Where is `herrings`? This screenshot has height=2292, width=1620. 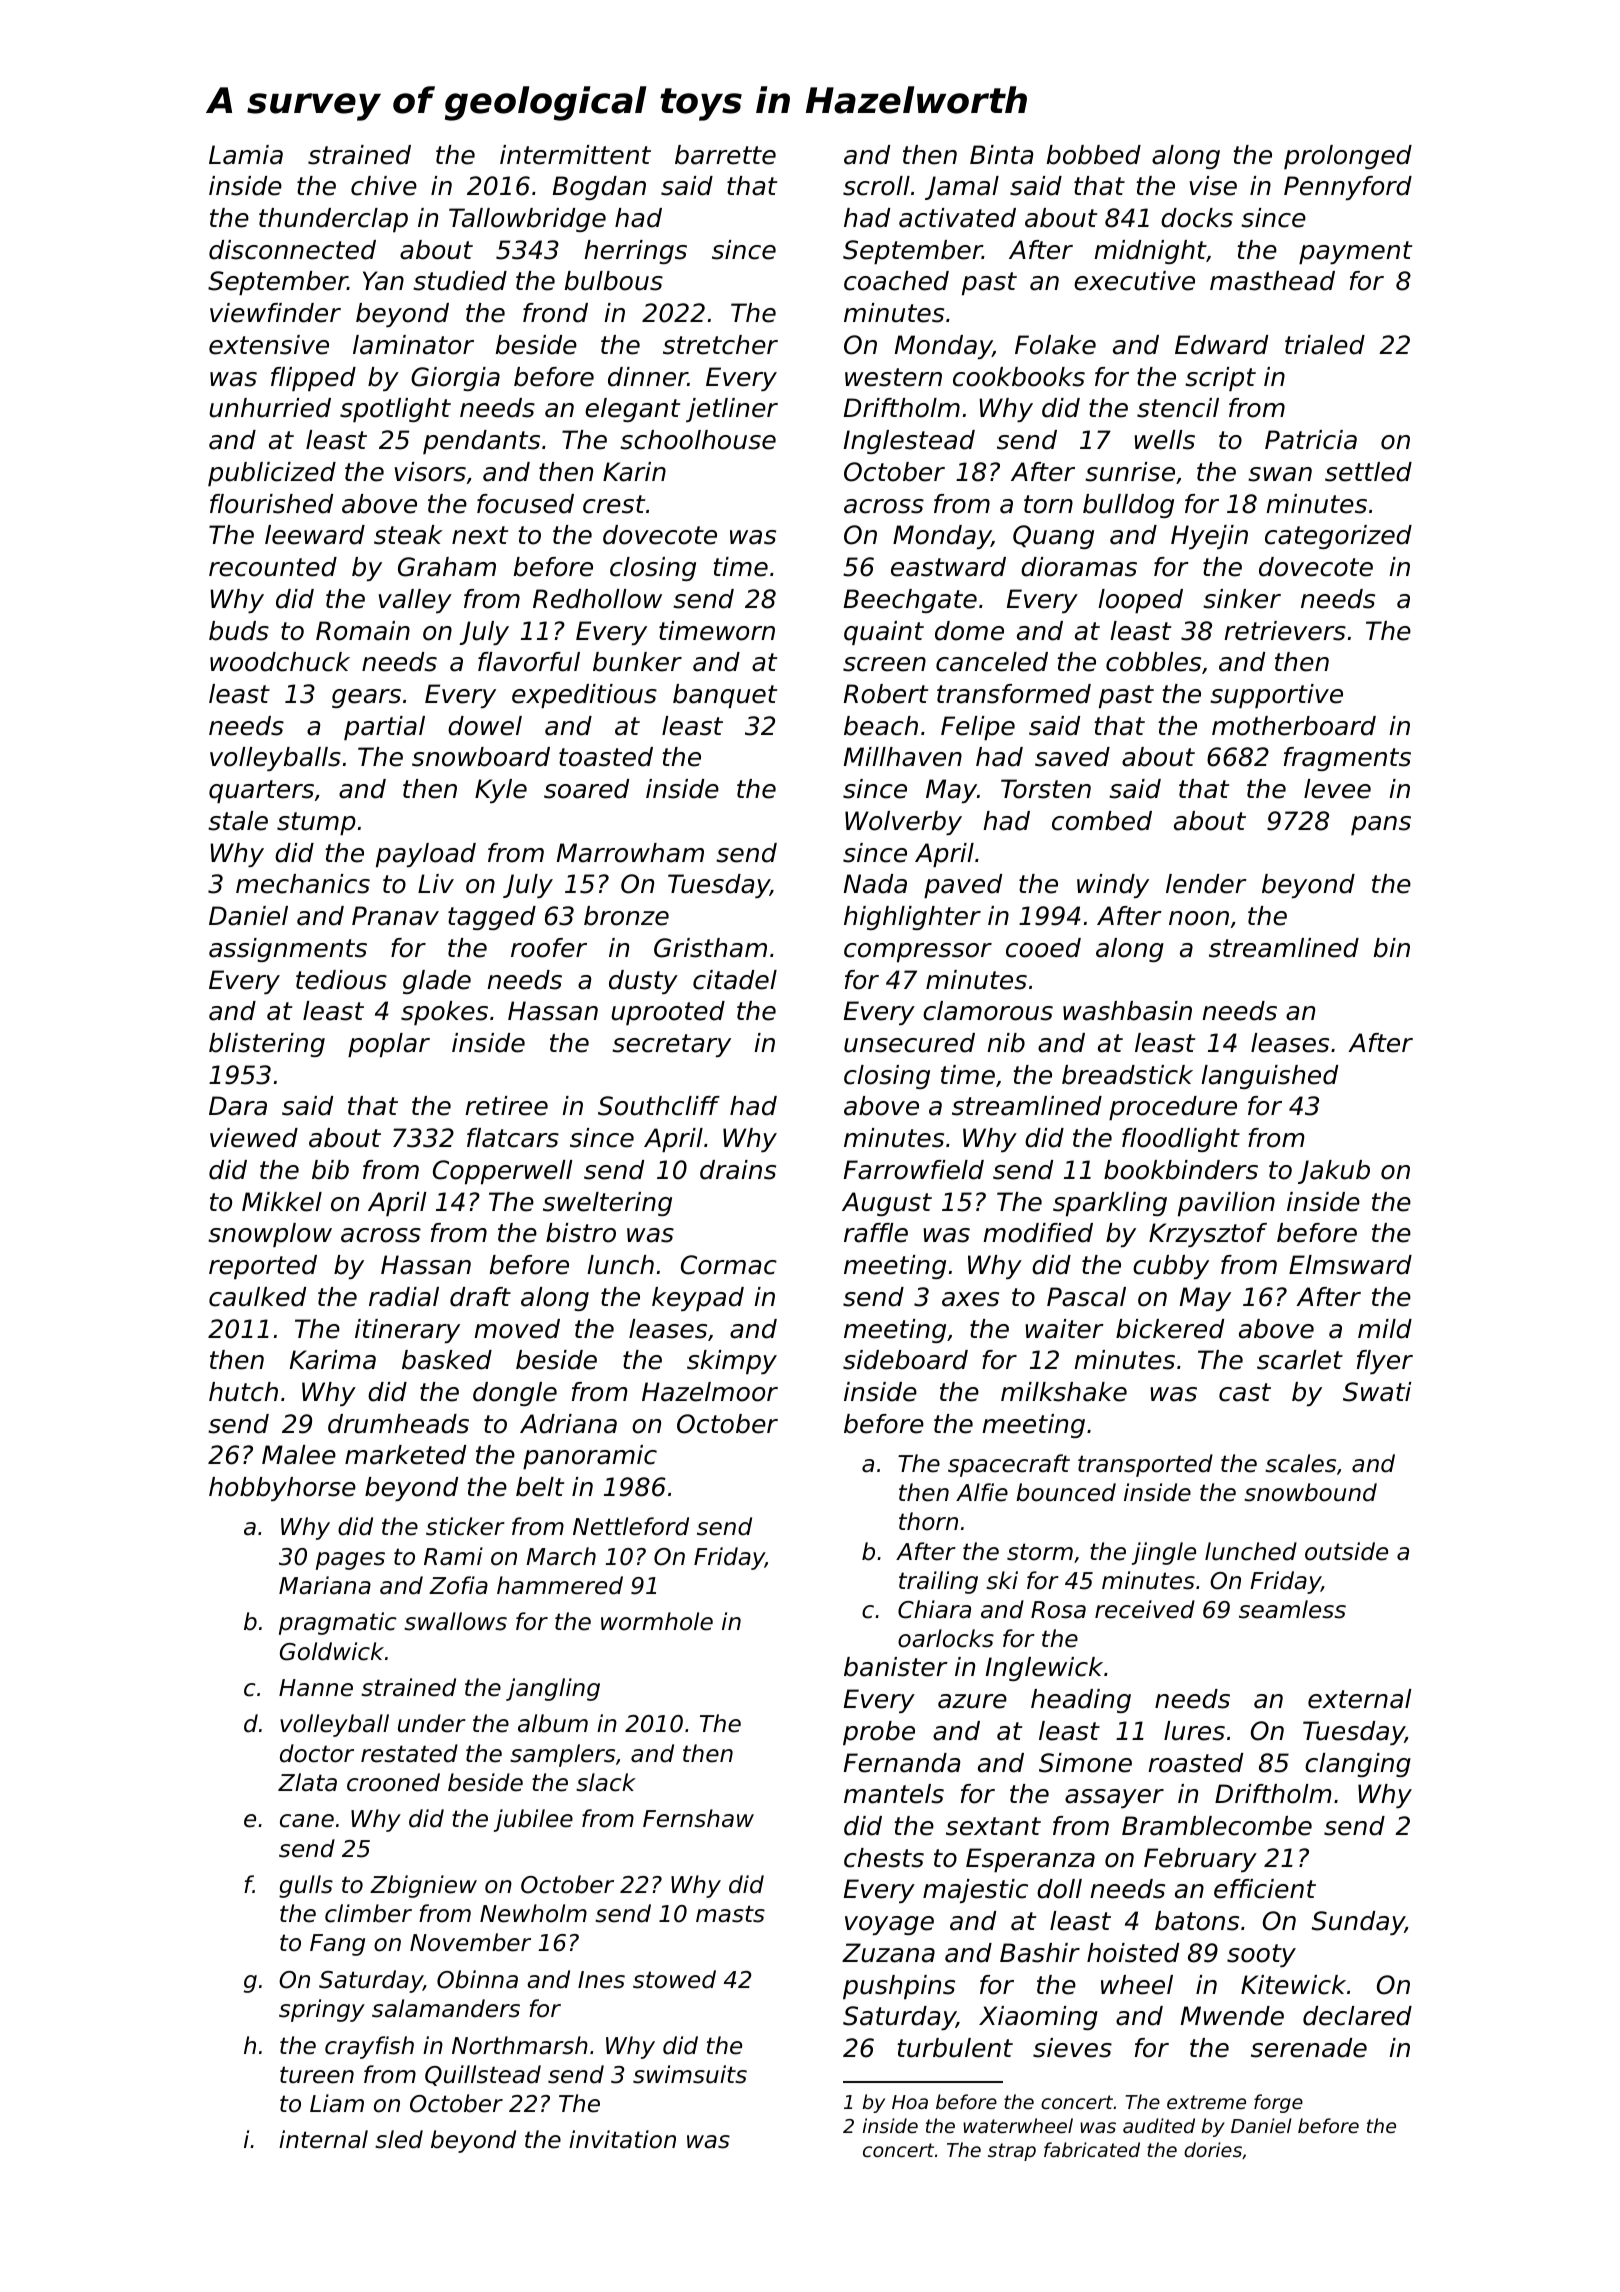
herrings is located at coordinates (635, 252).
